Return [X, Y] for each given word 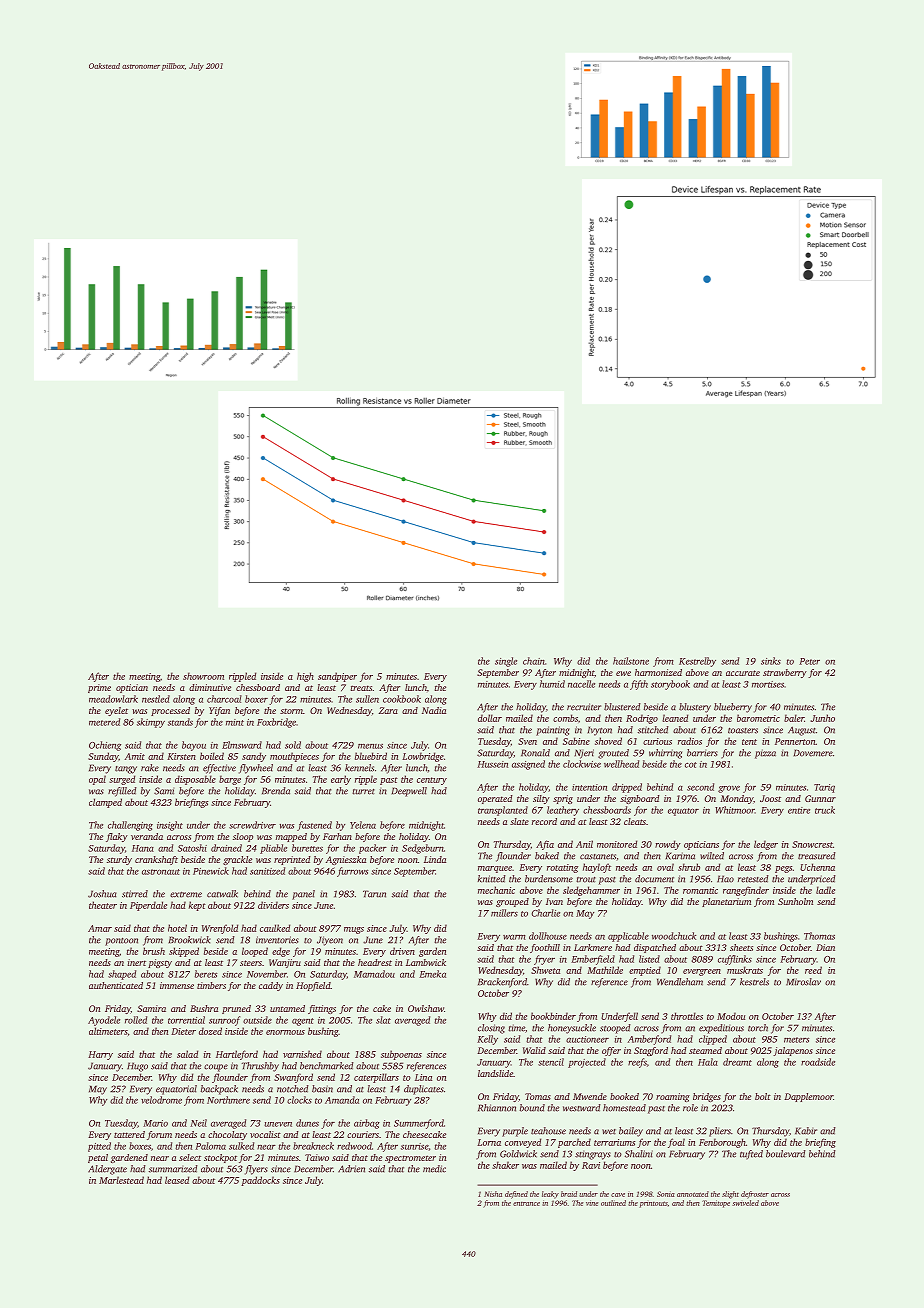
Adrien [351, 1169]
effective [219, 769]
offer [611, 1051]
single [506, 662]
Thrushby [260, 1067]
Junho [822, 718]
